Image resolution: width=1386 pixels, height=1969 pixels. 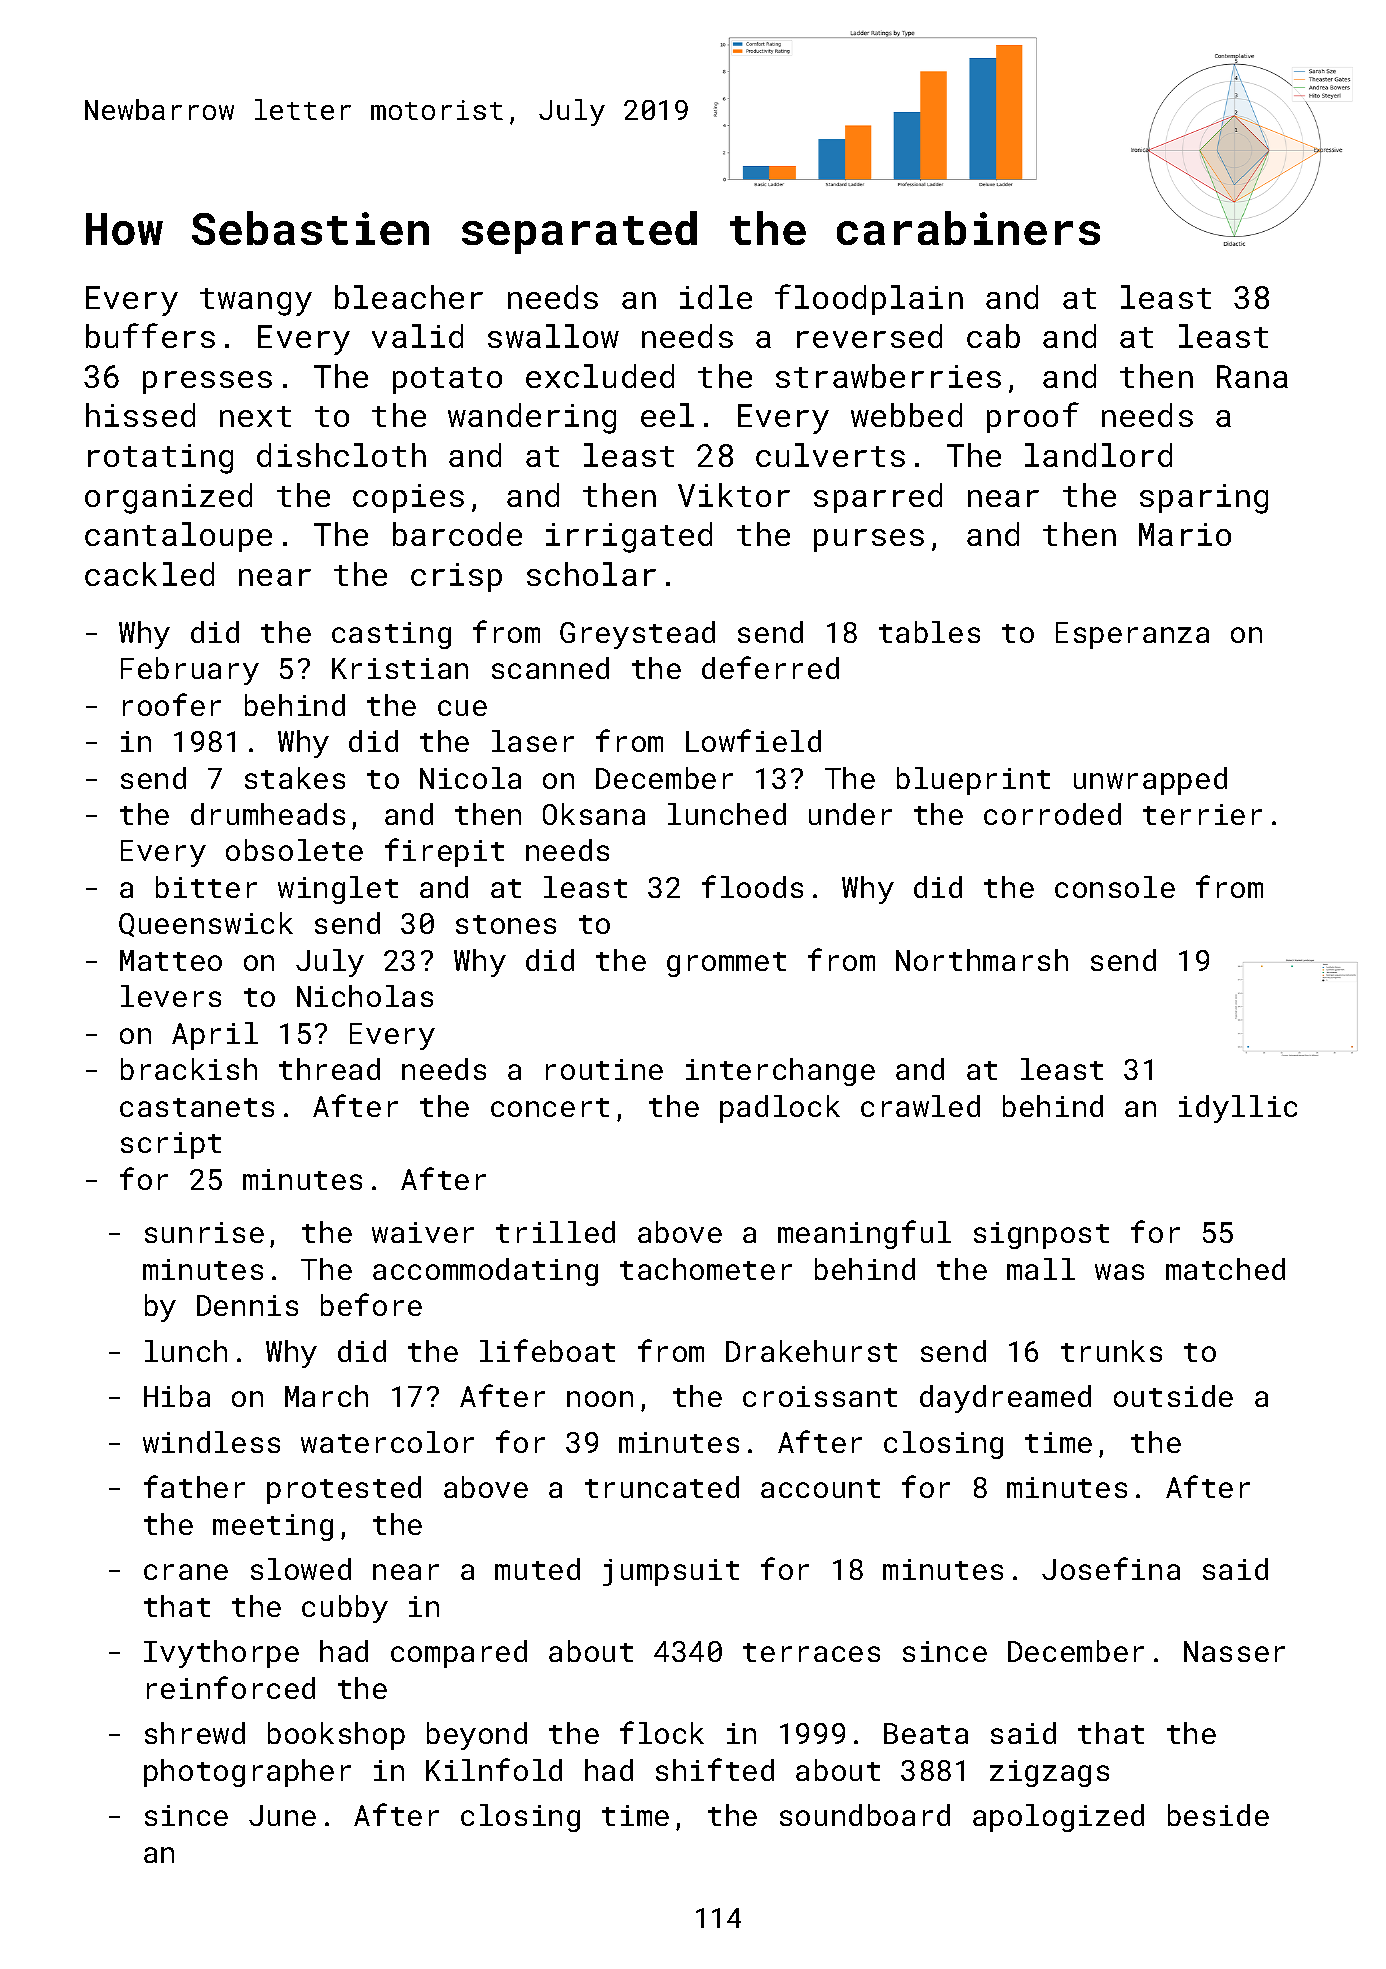 What do you see at coordinates (1238, 1109) in the screenshot?
I see `idyllic` at bounding box center [1238, 1109].
